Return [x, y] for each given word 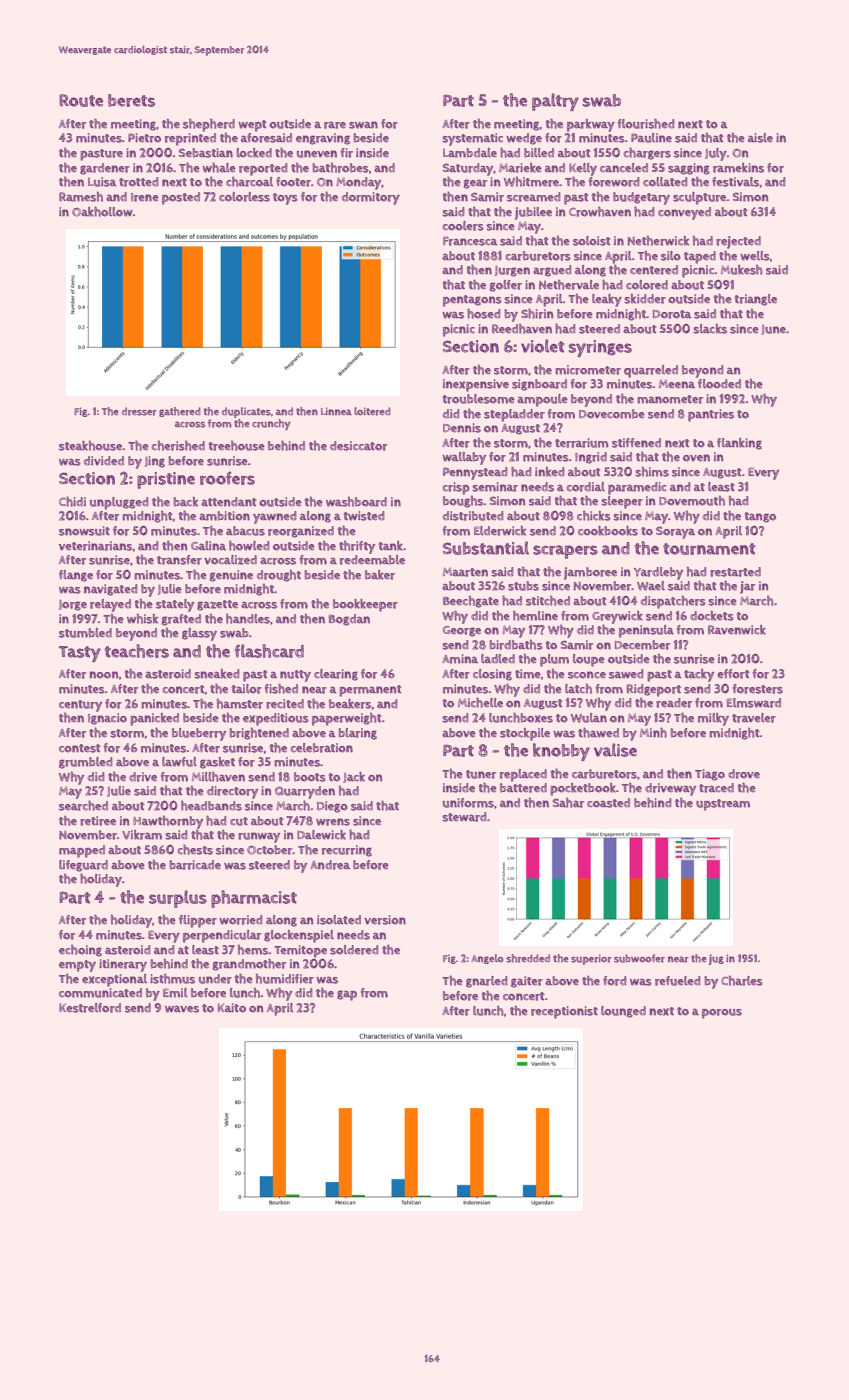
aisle [760, 138]
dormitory [371, 198]
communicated [100, 993]
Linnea [336, 411]
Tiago [710, 775]
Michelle [480, 703]
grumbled [85, 763]
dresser [139, 411]
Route [81, 100]
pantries [711, 415]
